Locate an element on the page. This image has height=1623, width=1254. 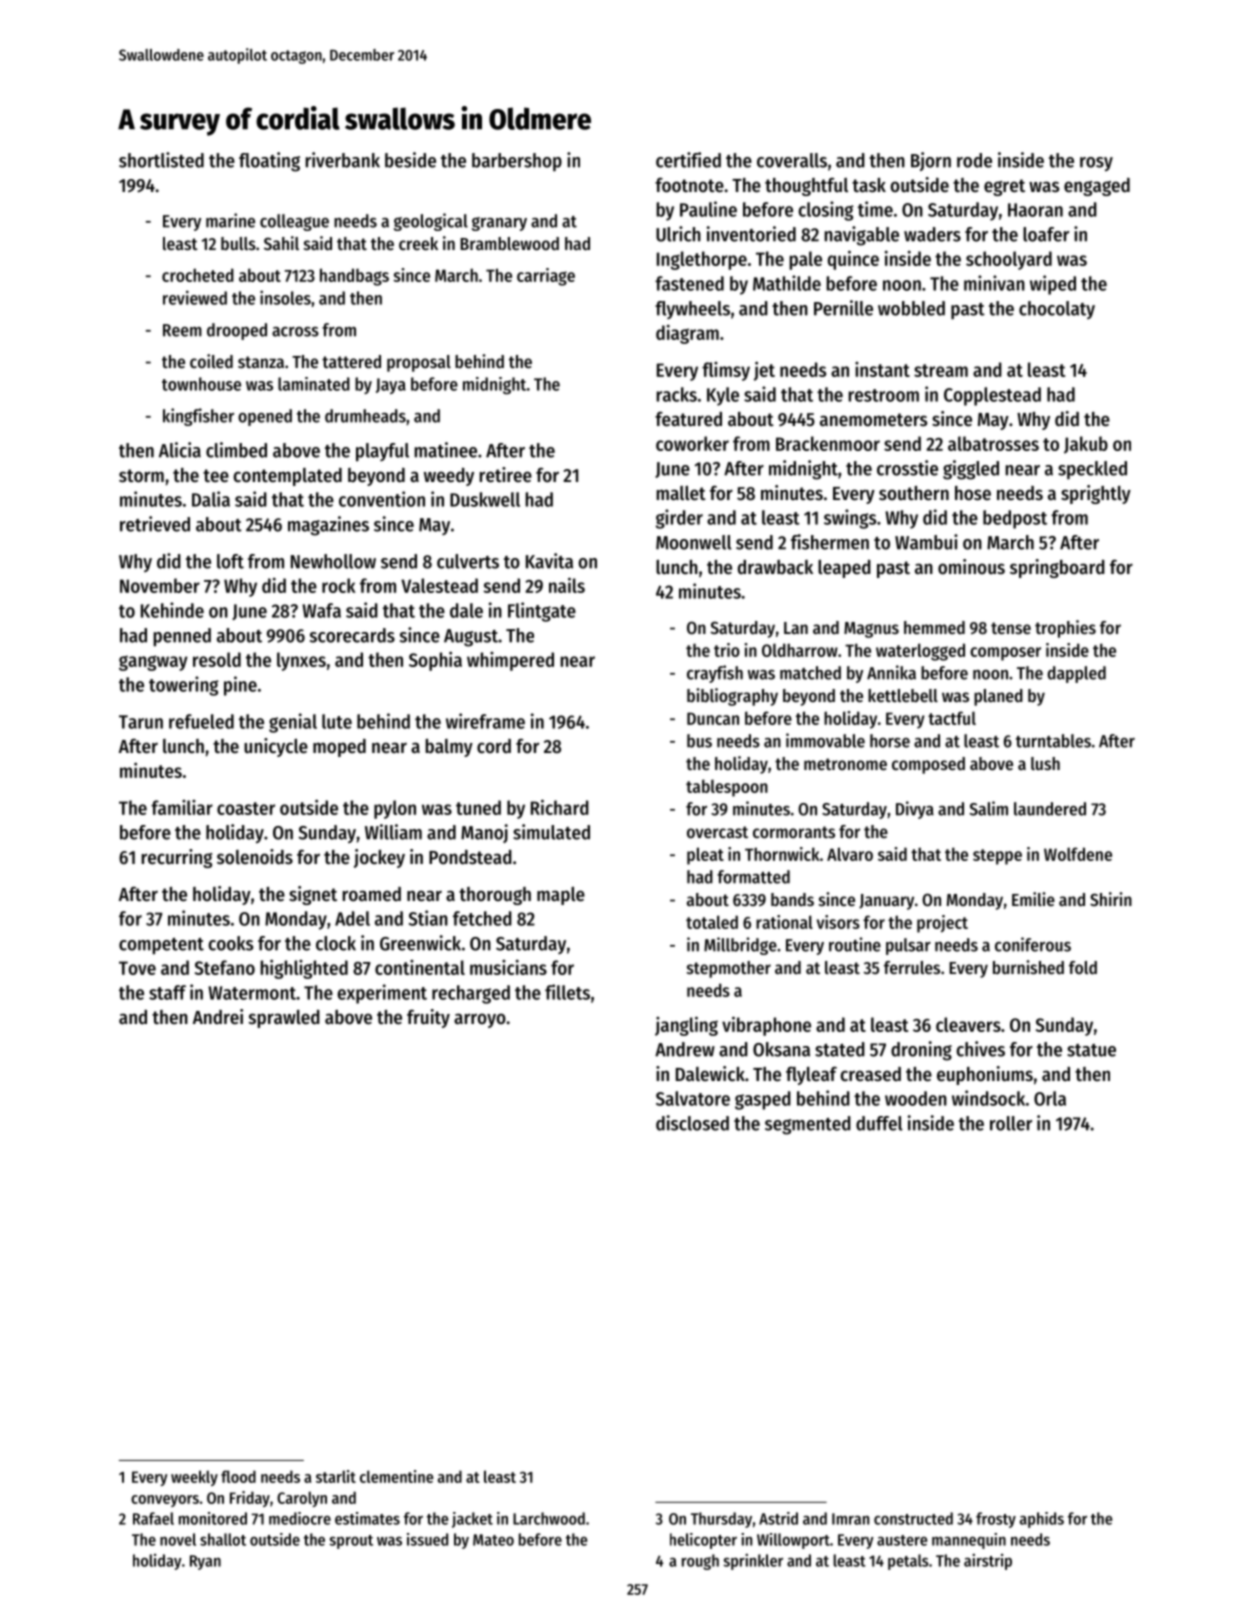
rosy is located at coordinates (1096, 164).
